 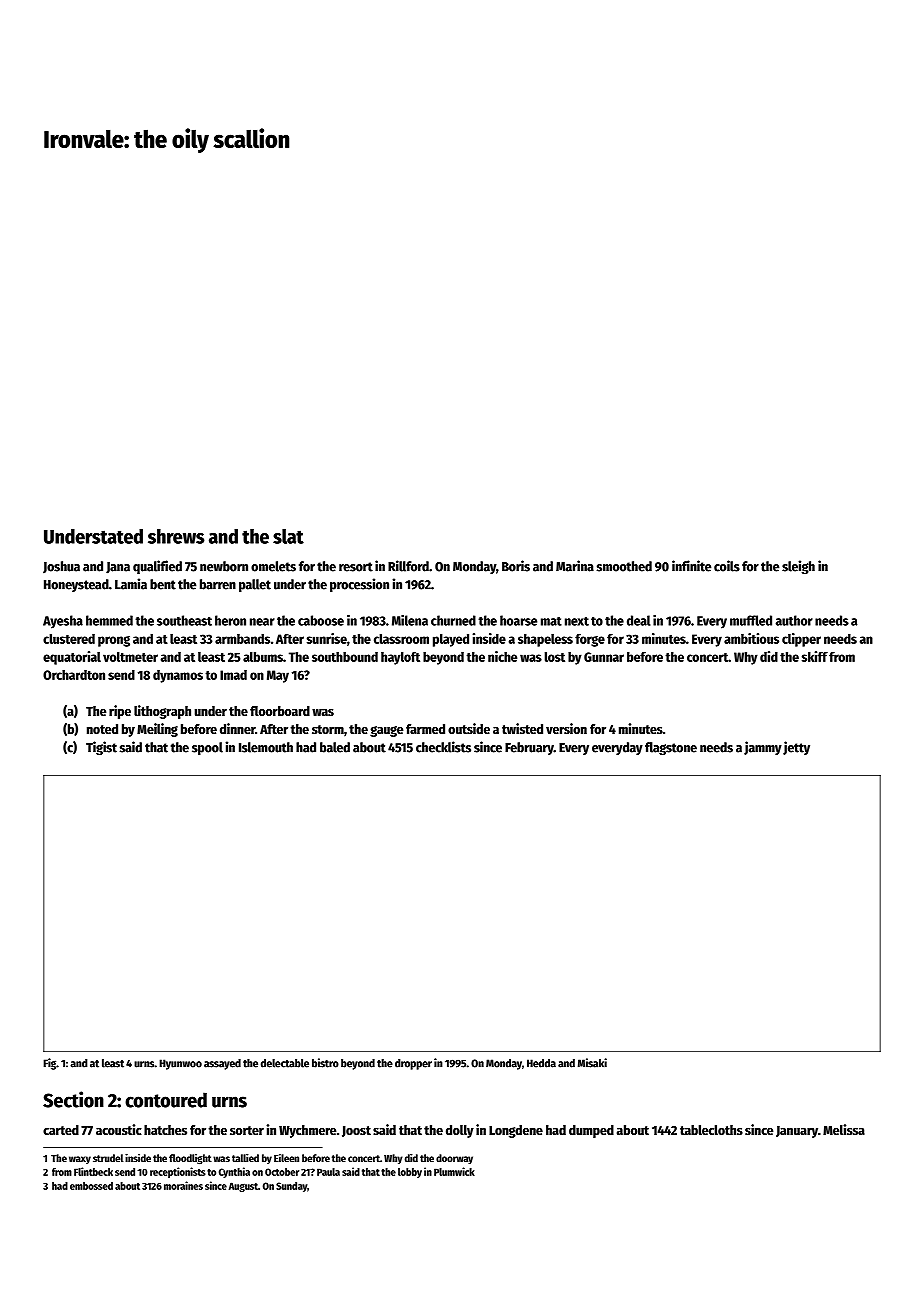 What do you see at coordinates (592, 1063) in the screenshot?
I see `Misaki` at bounding box center [592, 1063].
